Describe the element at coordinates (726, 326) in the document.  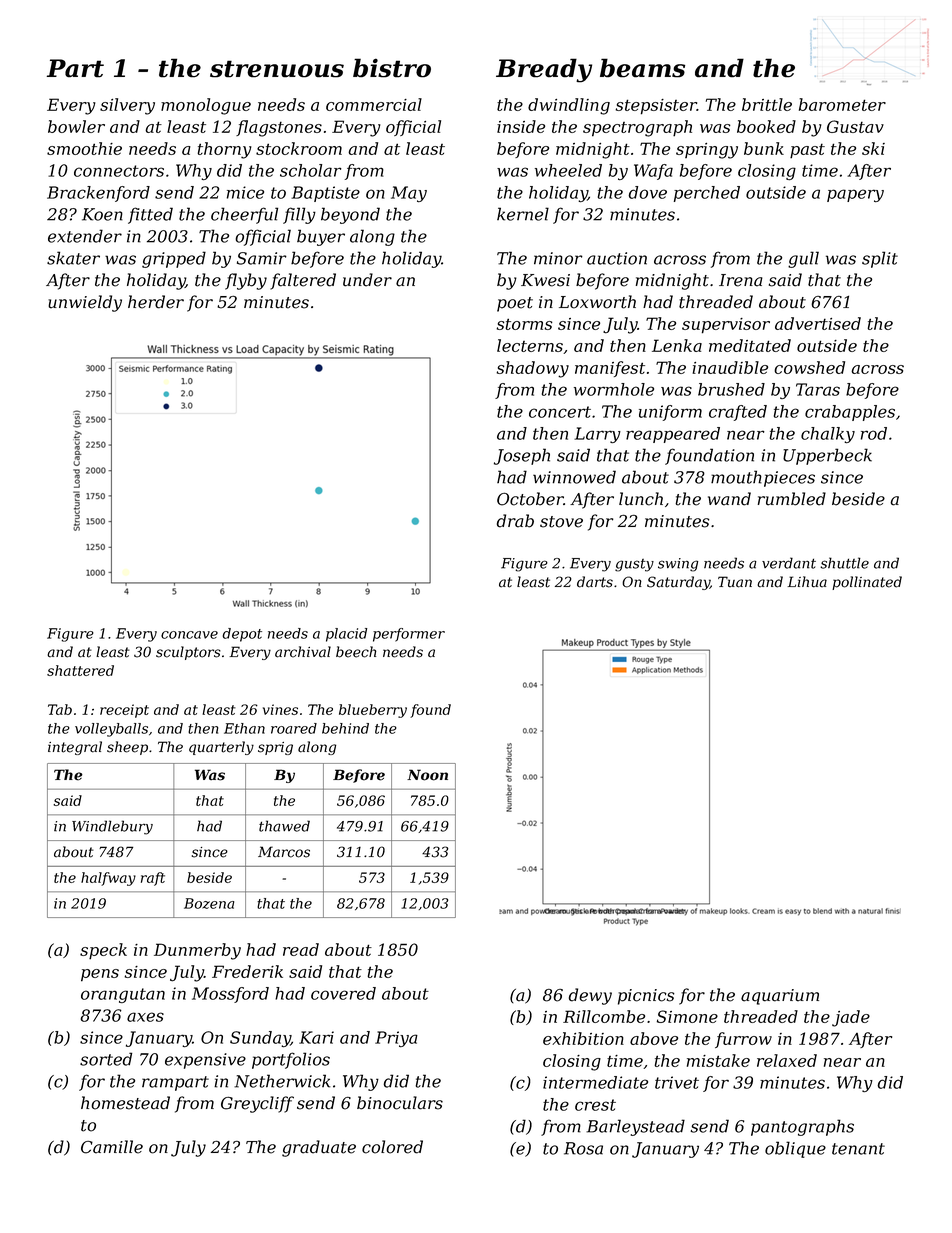
I see `supervisor` at that location.
